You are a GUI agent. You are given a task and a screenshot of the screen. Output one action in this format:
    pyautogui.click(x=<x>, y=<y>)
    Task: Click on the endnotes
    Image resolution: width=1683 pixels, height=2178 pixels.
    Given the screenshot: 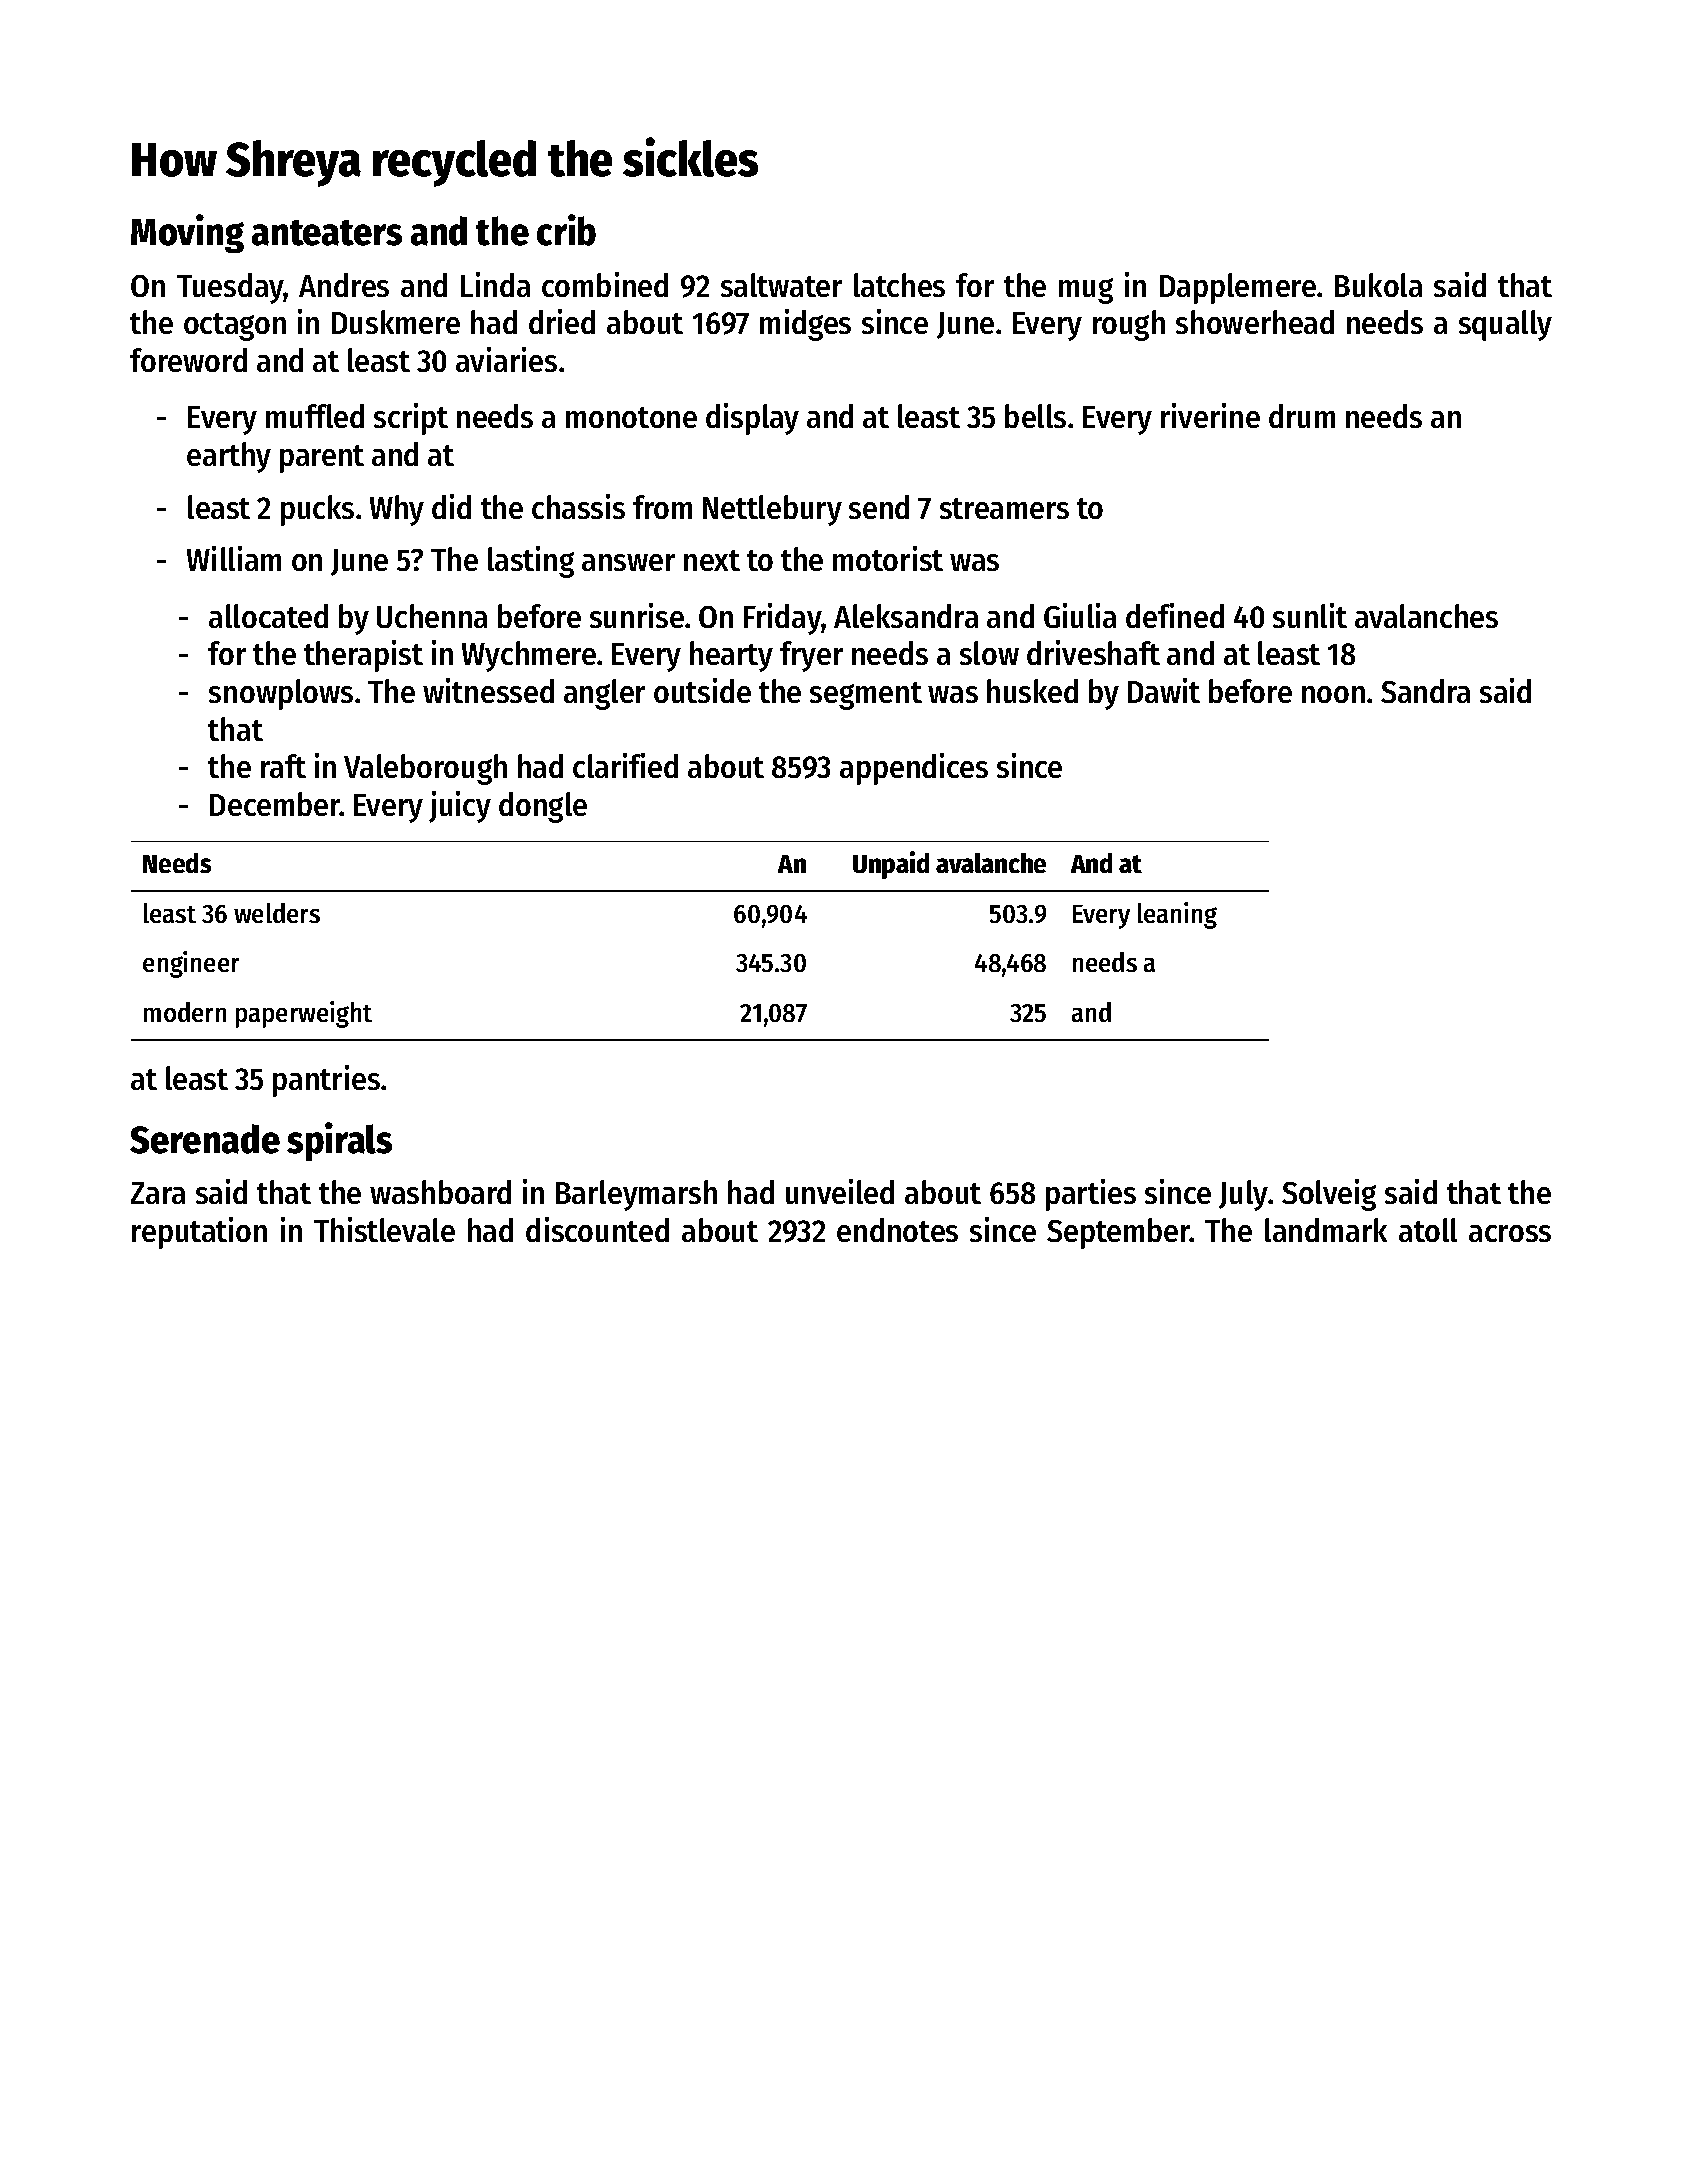 What is the action you would take?
    pyautogui.click(x=897, y=1230)
